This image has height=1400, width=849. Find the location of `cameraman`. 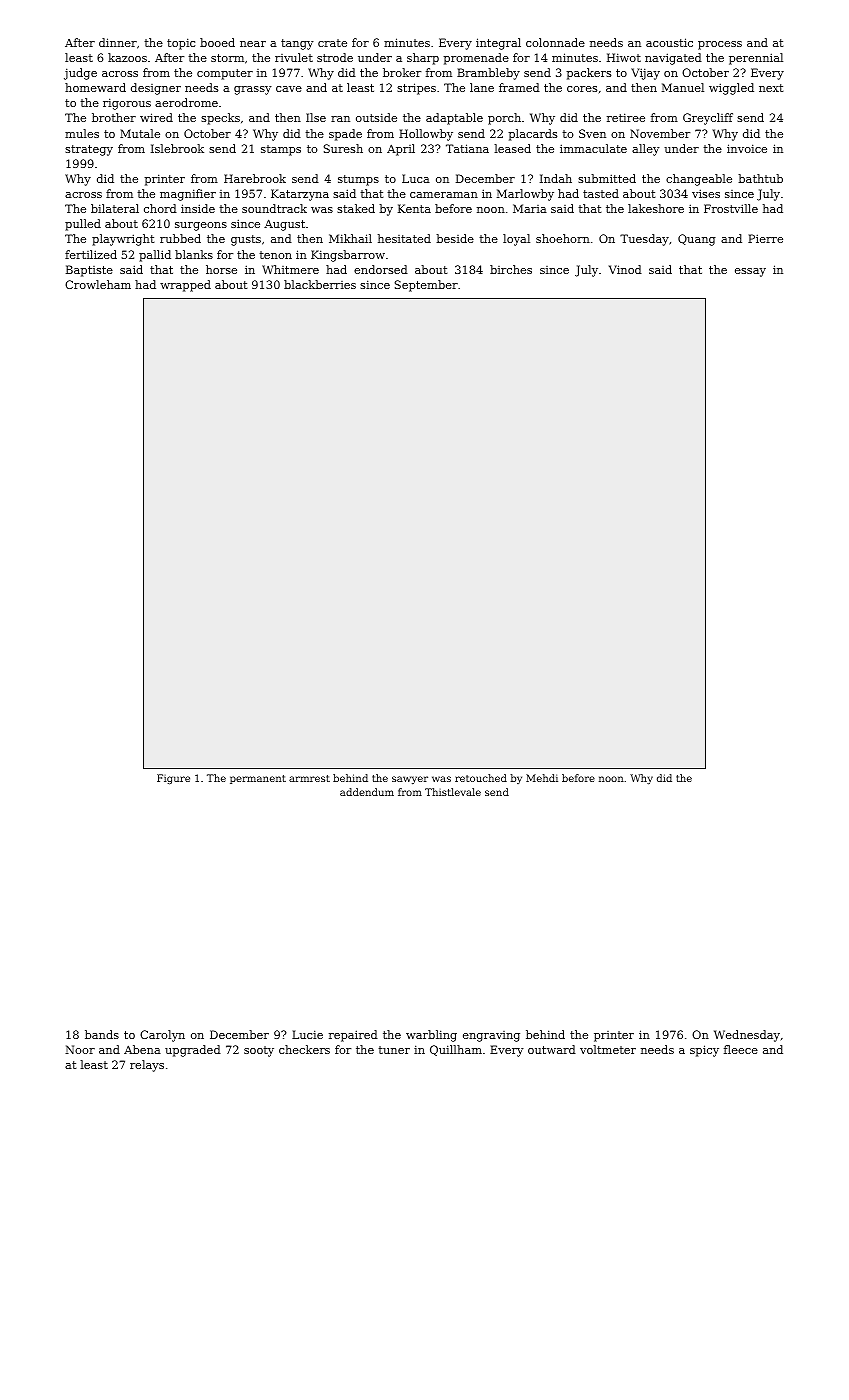

cameraman is located at coordinates (444, 195).
